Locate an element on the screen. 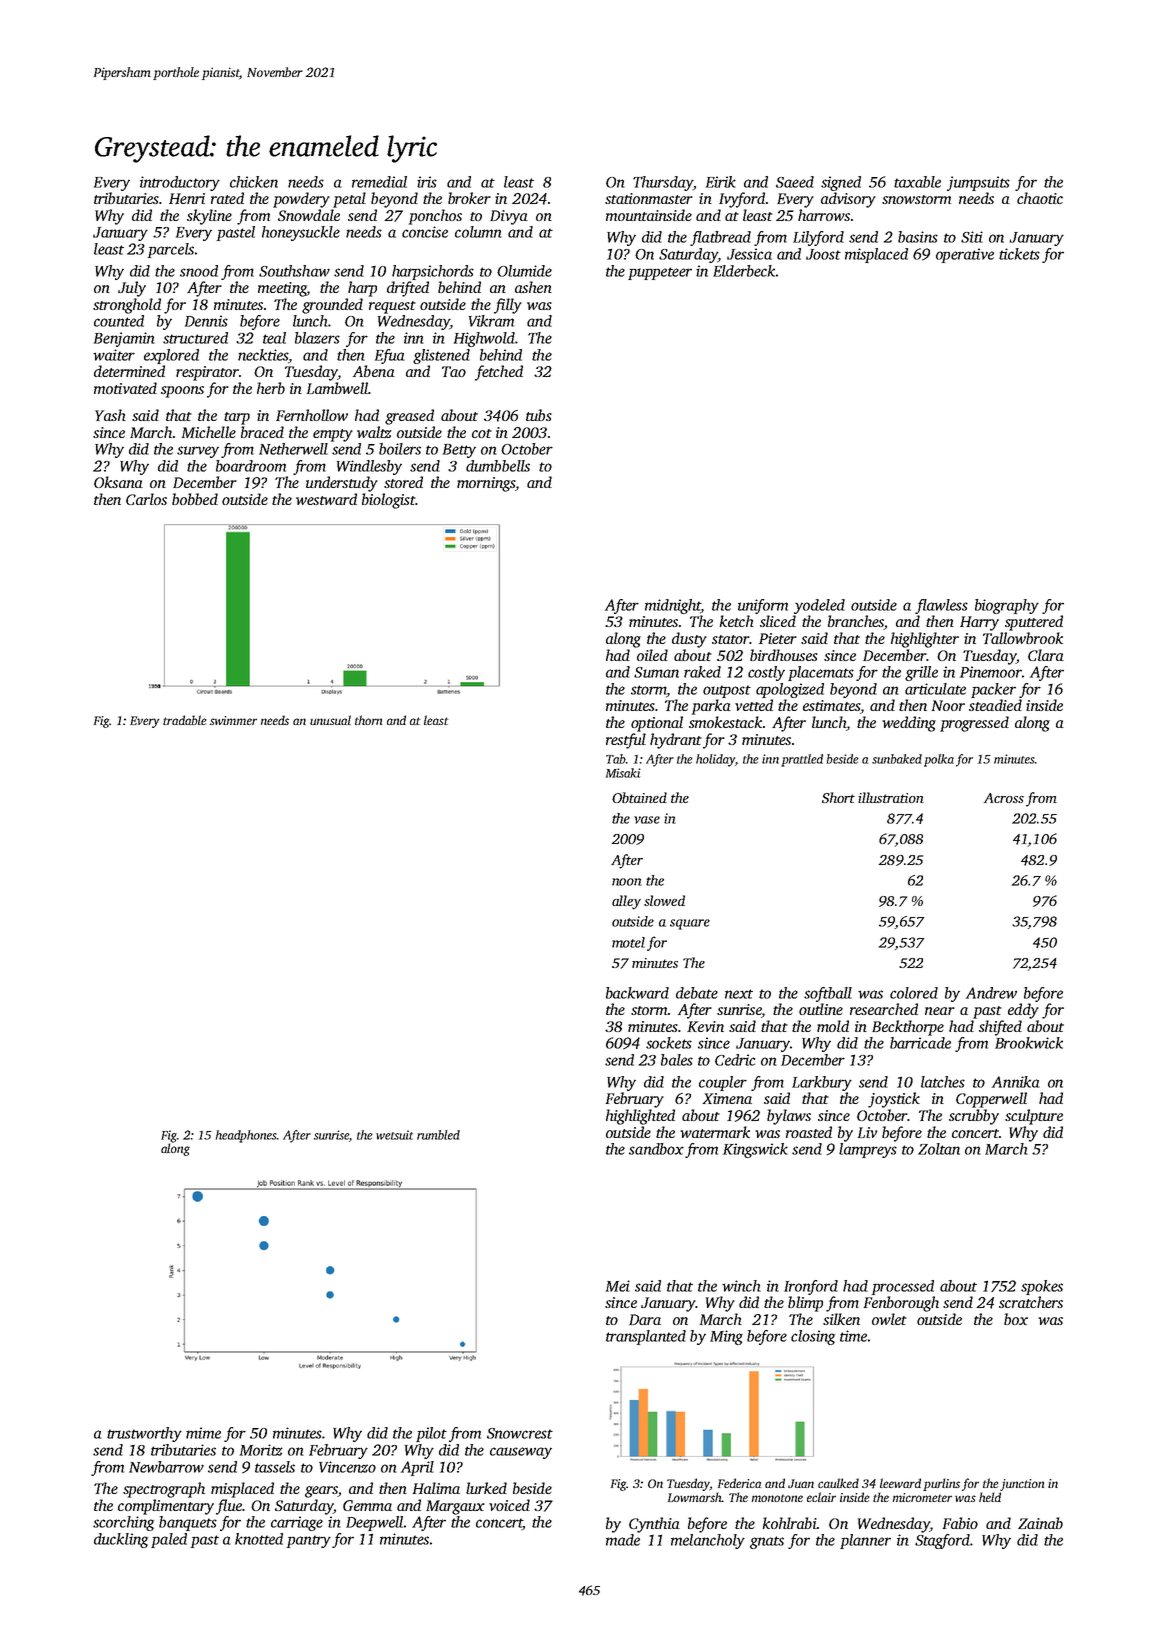  Federica is located at coordinates (739, 1483).
